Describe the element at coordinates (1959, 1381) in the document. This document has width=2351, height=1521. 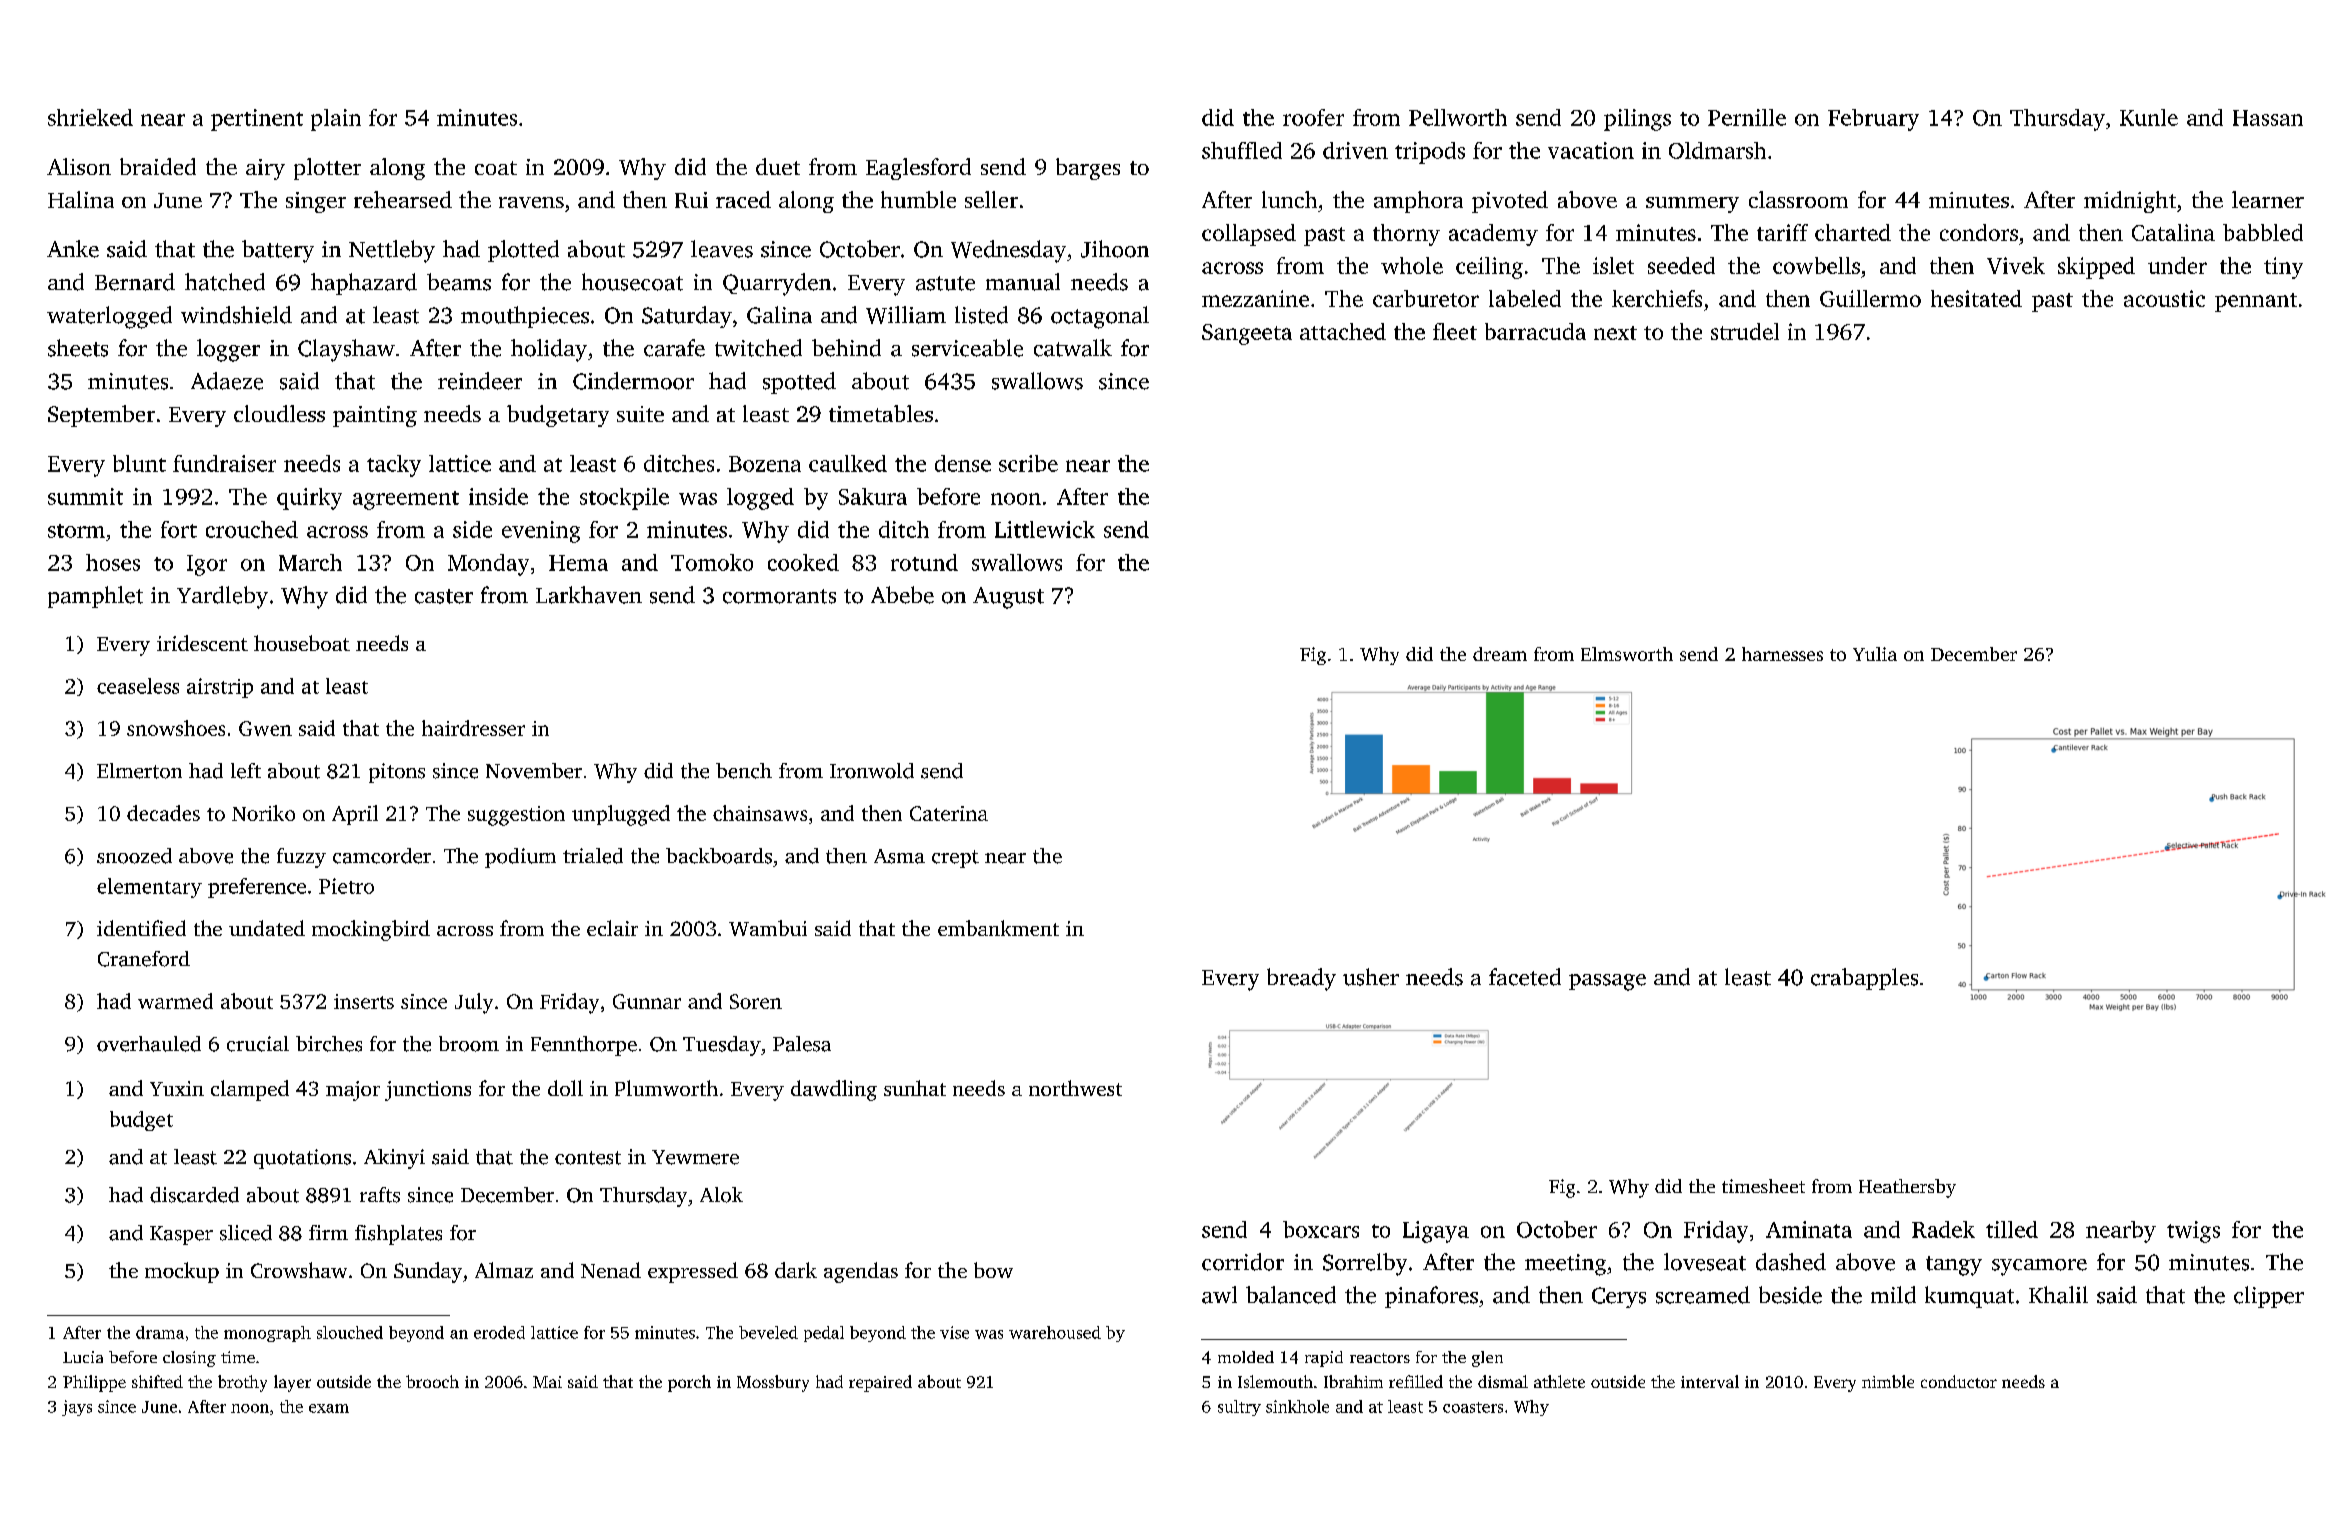
I see `conductor` at that location.
